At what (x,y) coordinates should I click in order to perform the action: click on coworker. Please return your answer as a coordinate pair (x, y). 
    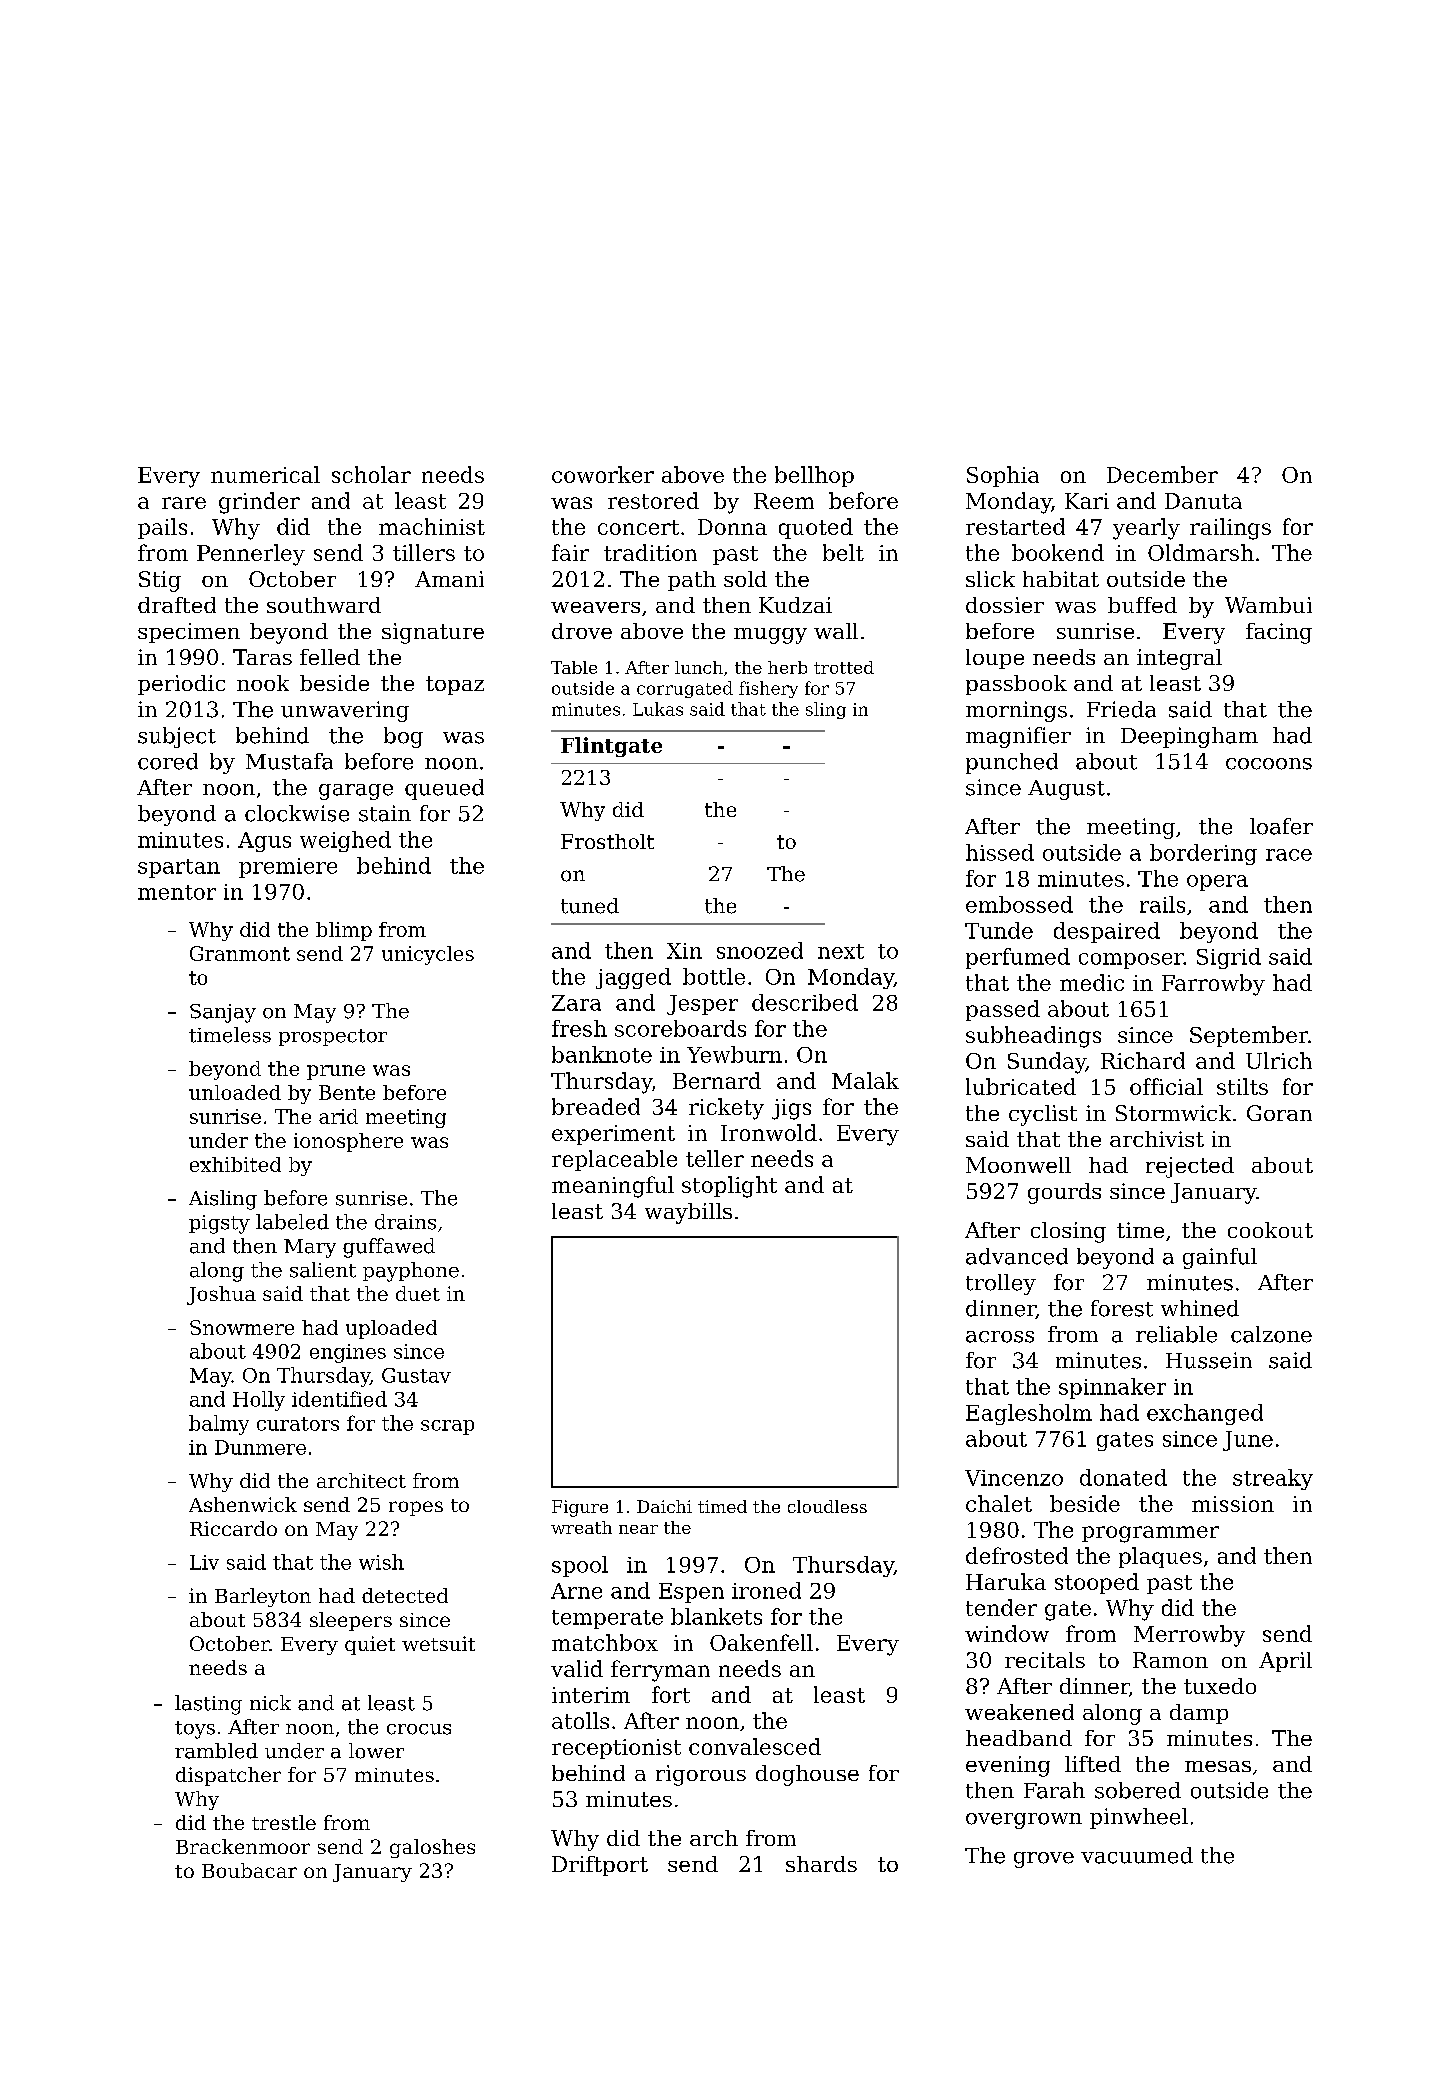
    Looking at the image, I should click on (603, 474).
